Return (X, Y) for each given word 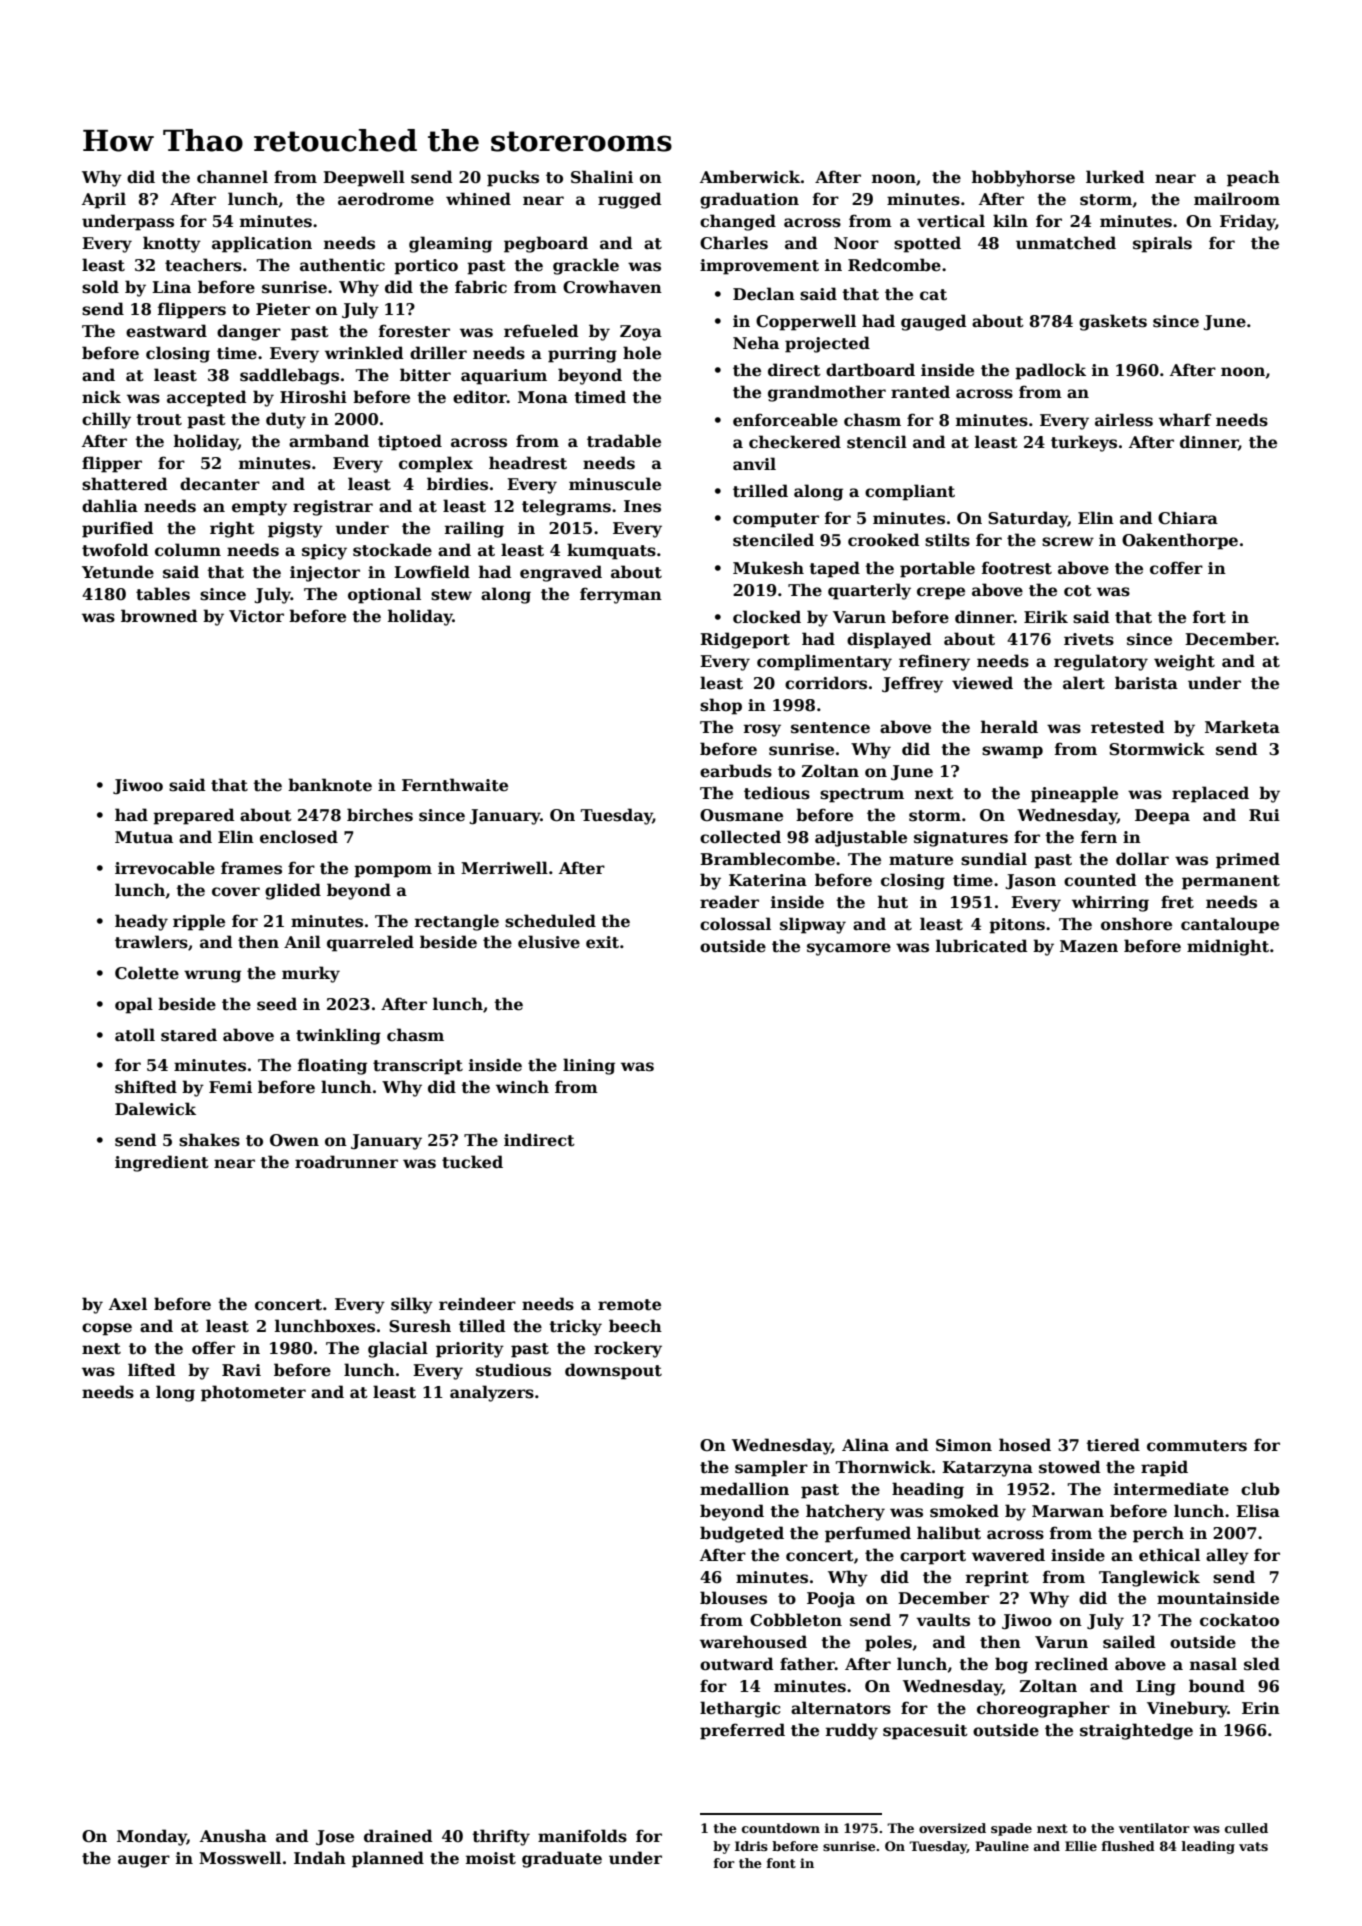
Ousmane (741, 815)
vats (1253, 1846)
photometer (253, 1393)
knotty (172, 244)
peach (1253, 178)
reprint (997, 1579)
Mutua (144, 837)
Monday (152, 1837)
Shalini (602, 176)
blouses (733, 1598)
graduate (562, 1859)
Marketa (1242, 727)
